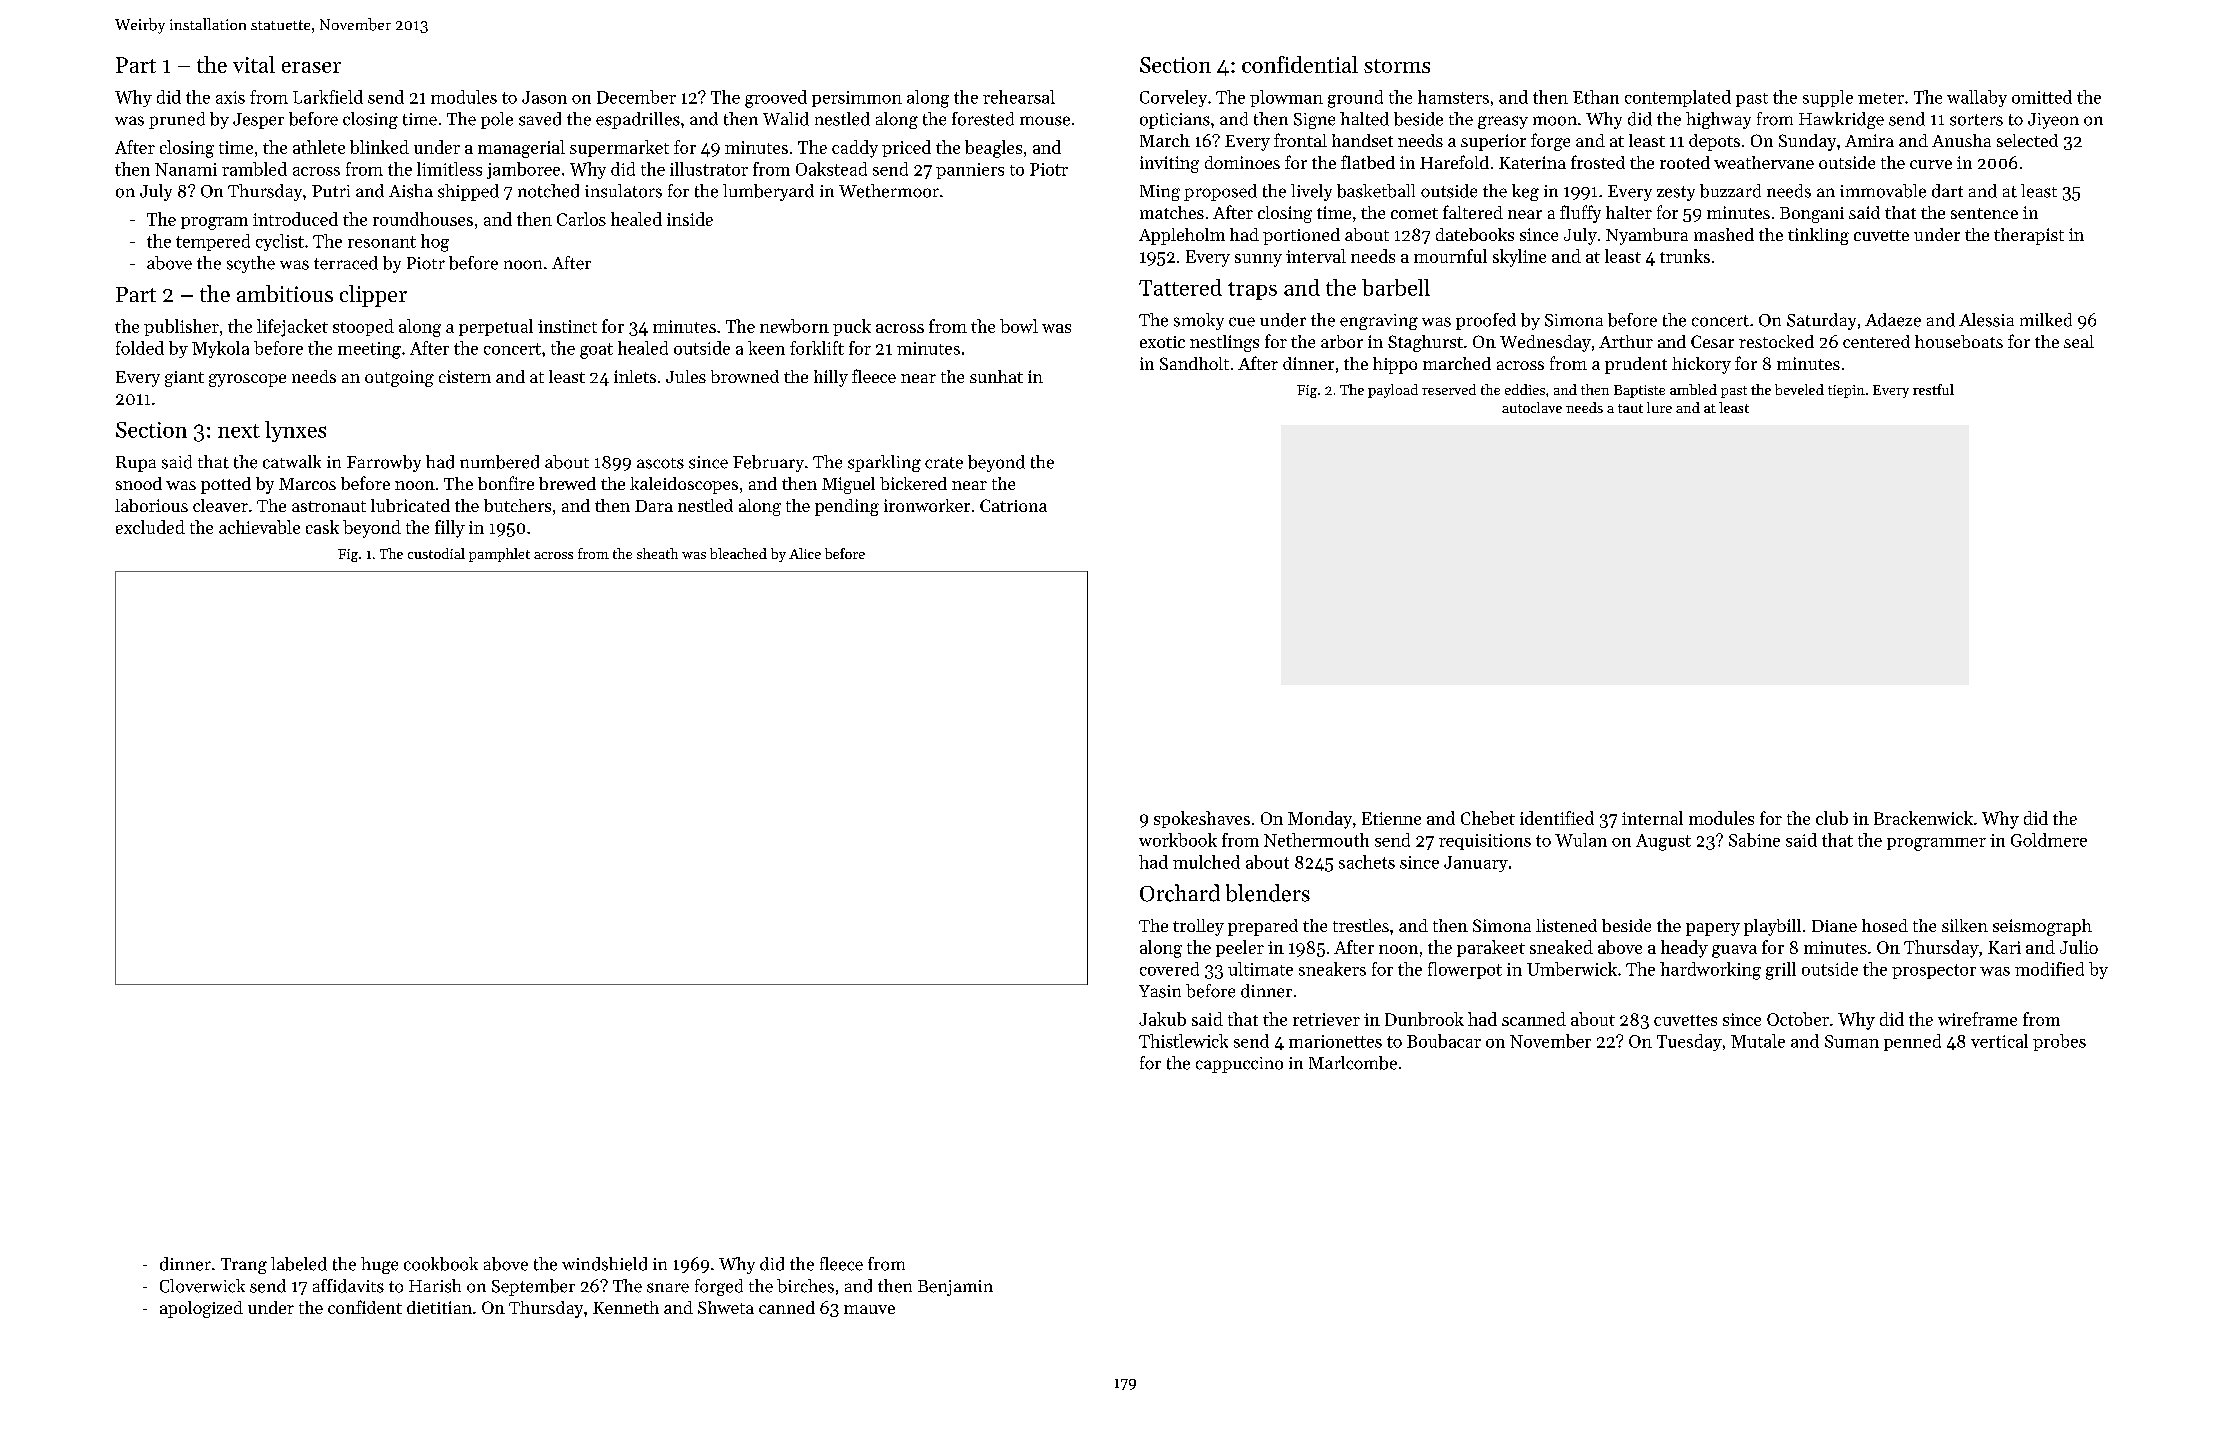 This screenshot has height=1441, width=2227. Describe the element at coordinates (626, 1307) in the screenshot. I see `Kenneth` at that location.
